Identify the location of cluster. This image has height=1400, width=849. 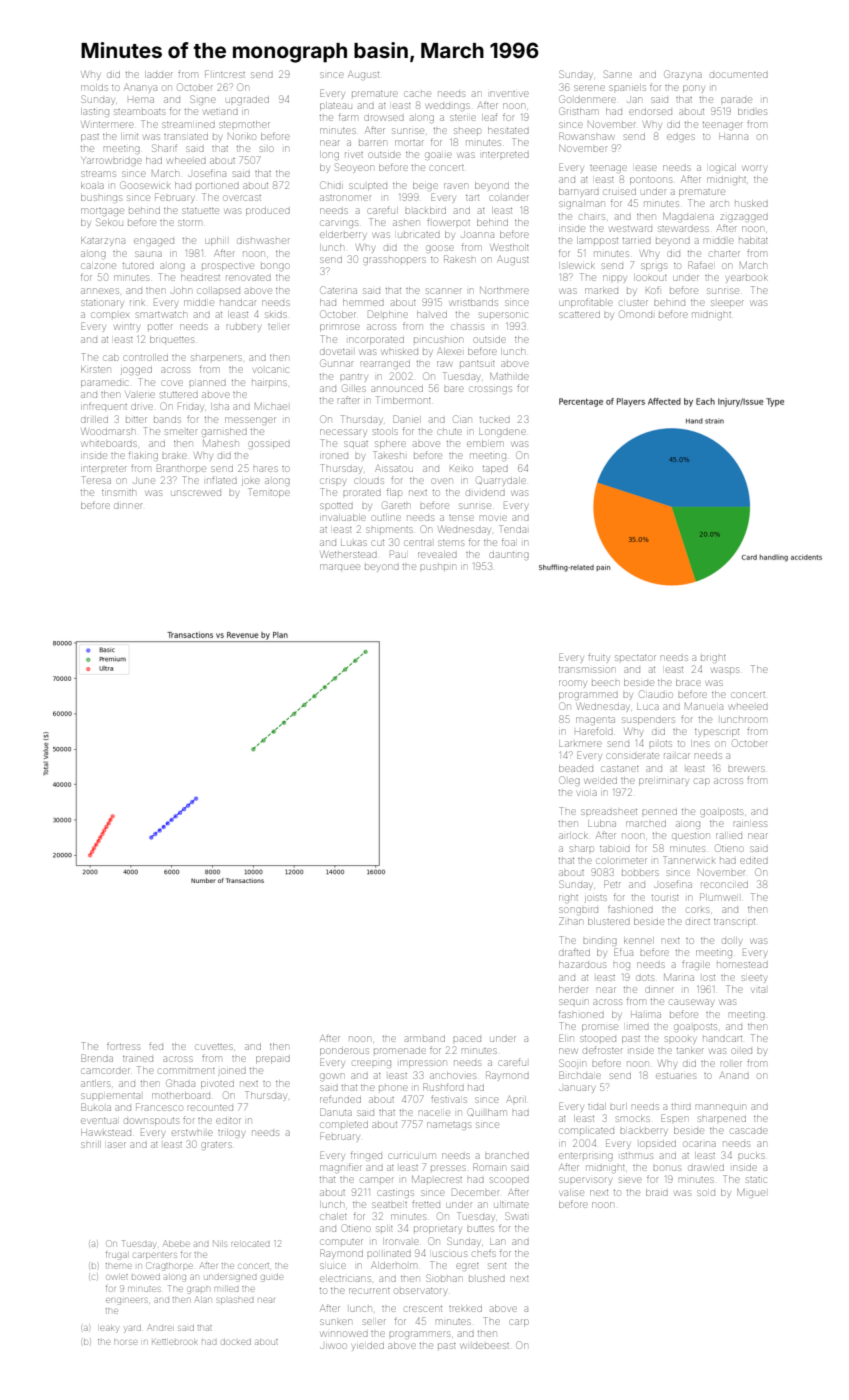
(634, 303).
